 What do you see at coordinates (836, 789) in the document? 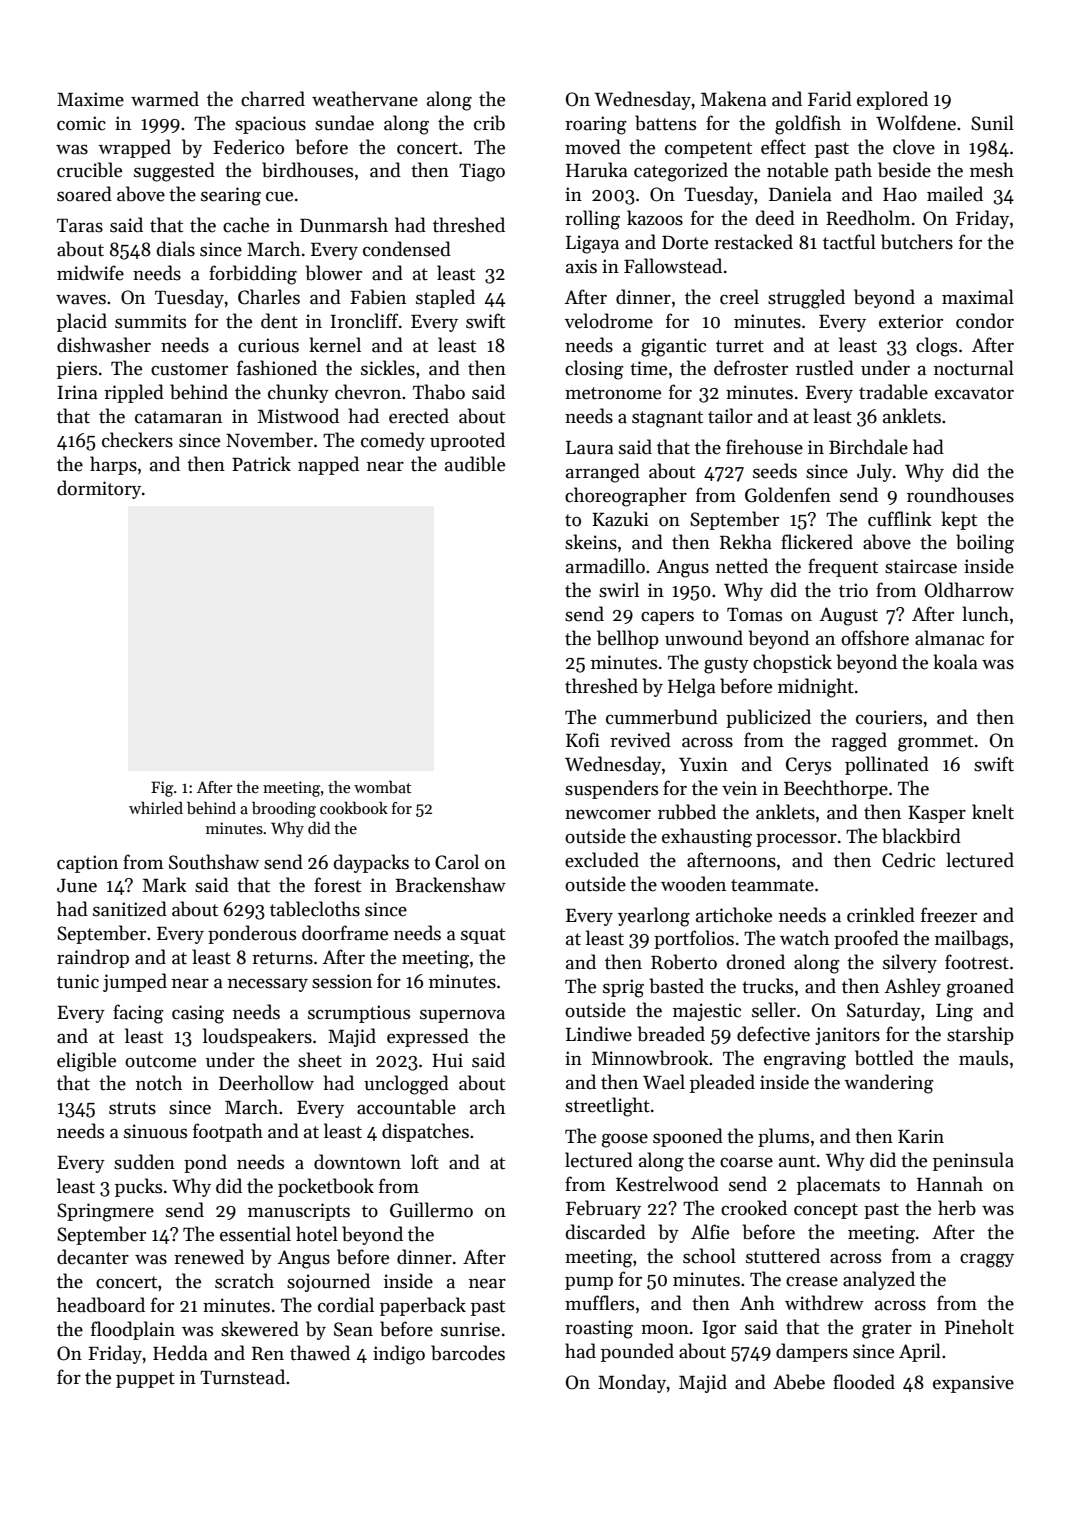
I see `Beechthorpe` at bounding box center [836, 789].
